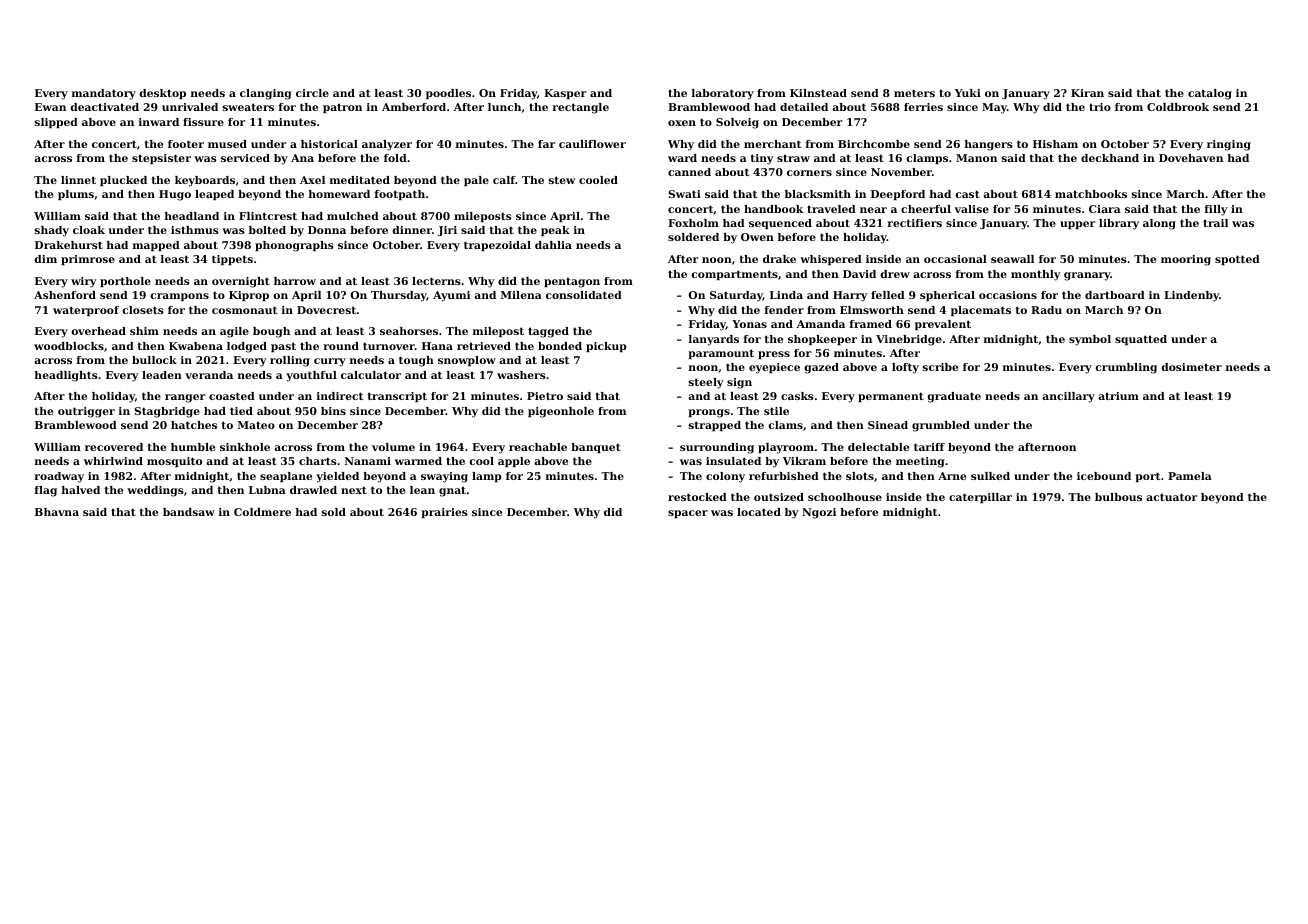 The image size is (1308, 924). What do you see at coordinates (1141, 340) in the screenshot?
I see `squatted` at bounding box center [1141, 340].
